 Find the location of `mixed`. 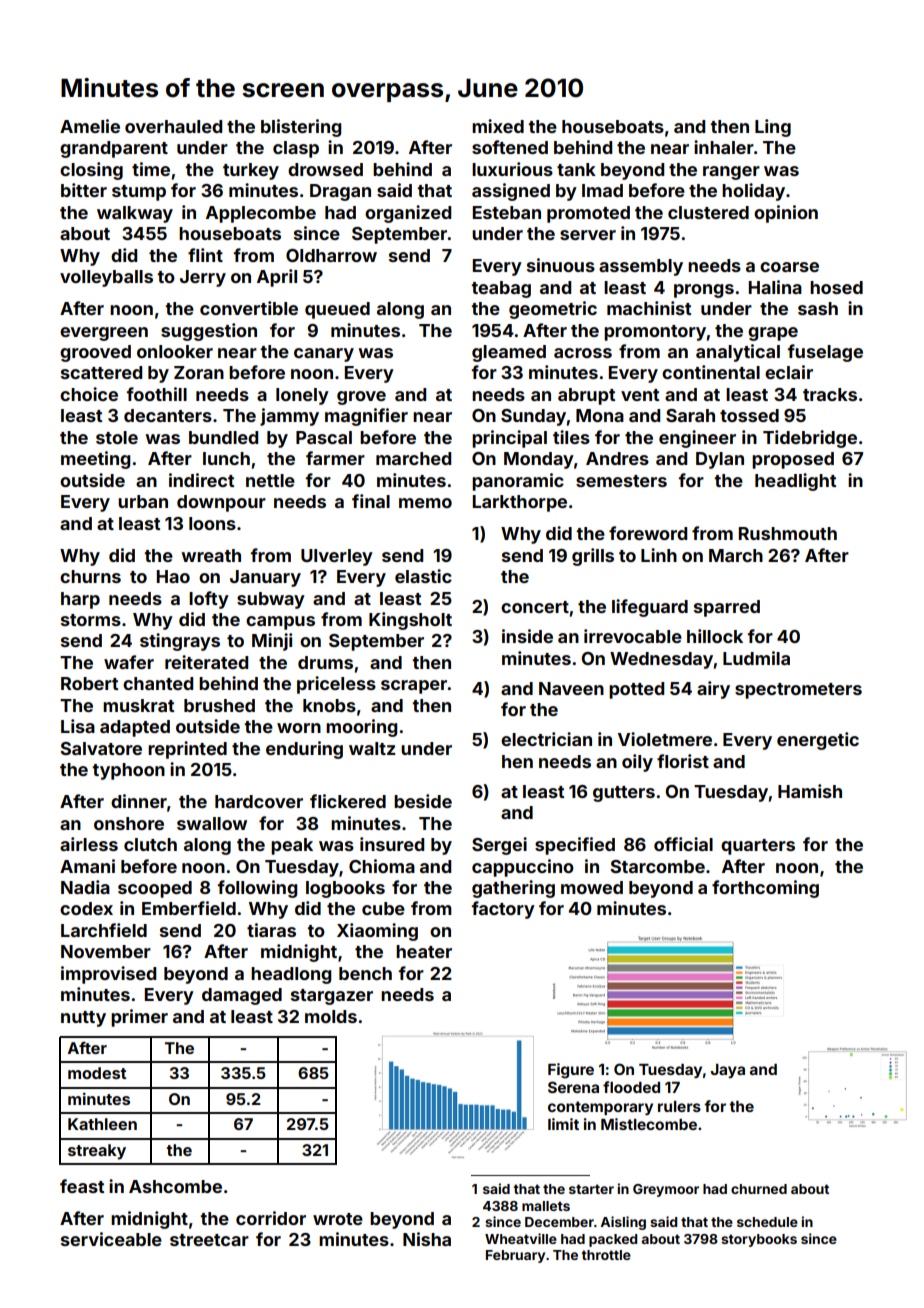

mixed is located at coordinates (498, 126).
